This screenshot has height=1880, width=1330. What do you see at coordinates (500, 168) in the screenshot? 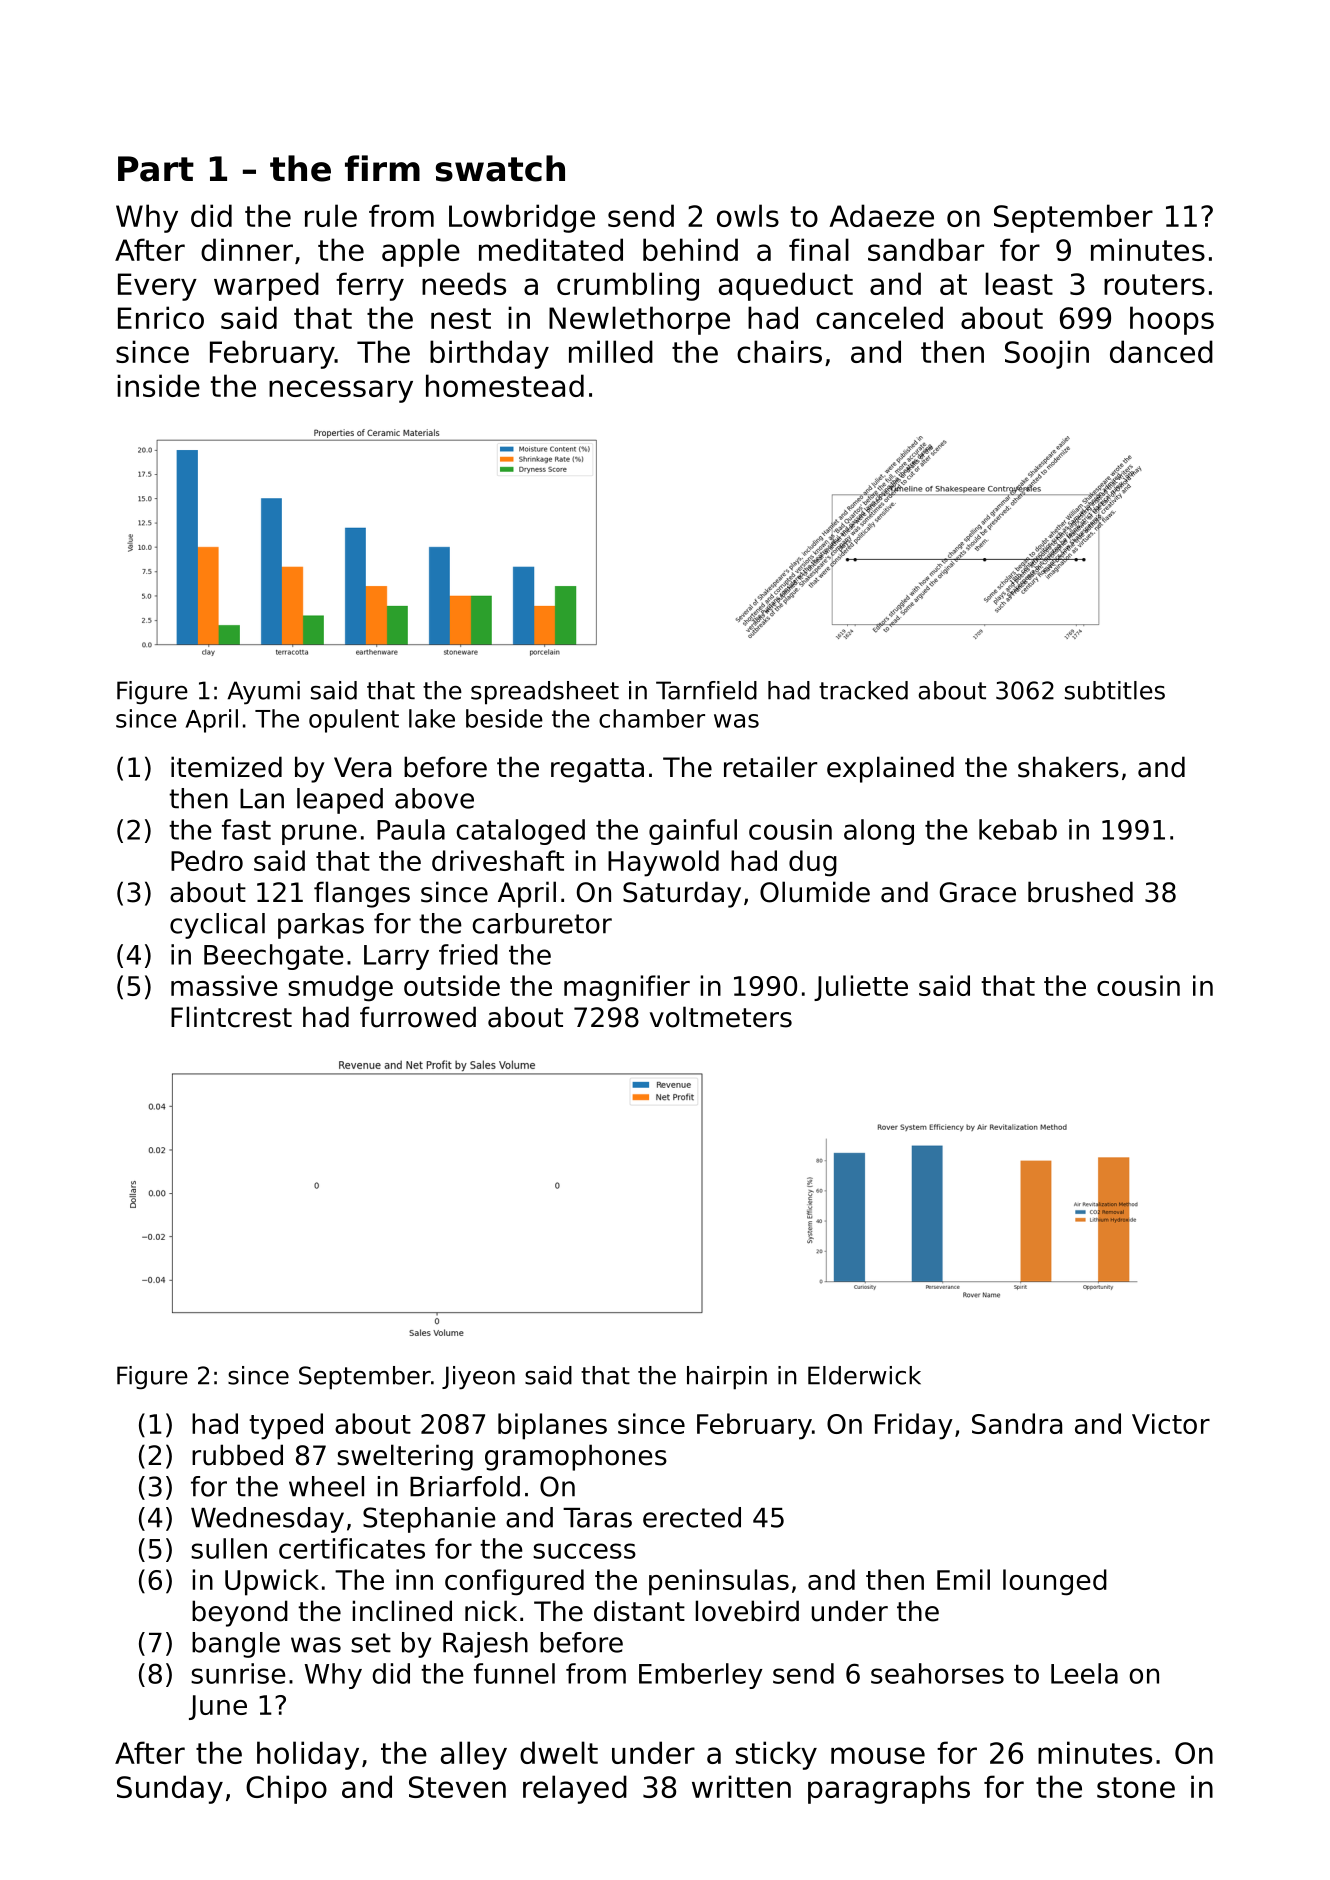
I see `swatch` at bounding box center [500, 168].
